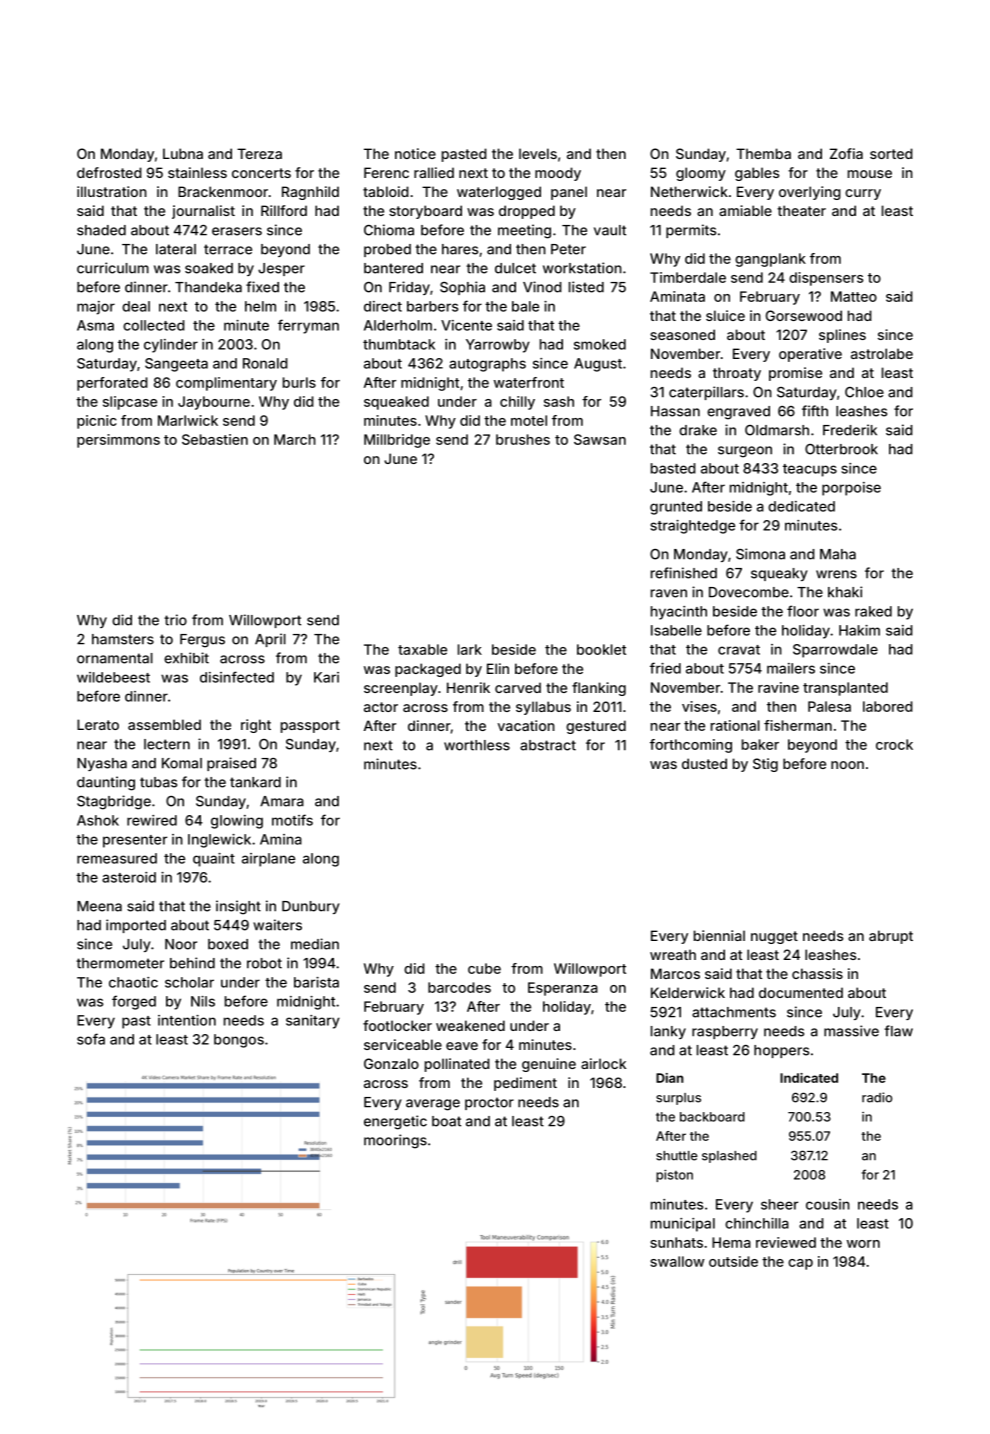 This screenshot has width=990, height=1434. What do you see at coordinates (228, 249) in the screenshot?
I see `terrace` at bounding box center [228, 249].
